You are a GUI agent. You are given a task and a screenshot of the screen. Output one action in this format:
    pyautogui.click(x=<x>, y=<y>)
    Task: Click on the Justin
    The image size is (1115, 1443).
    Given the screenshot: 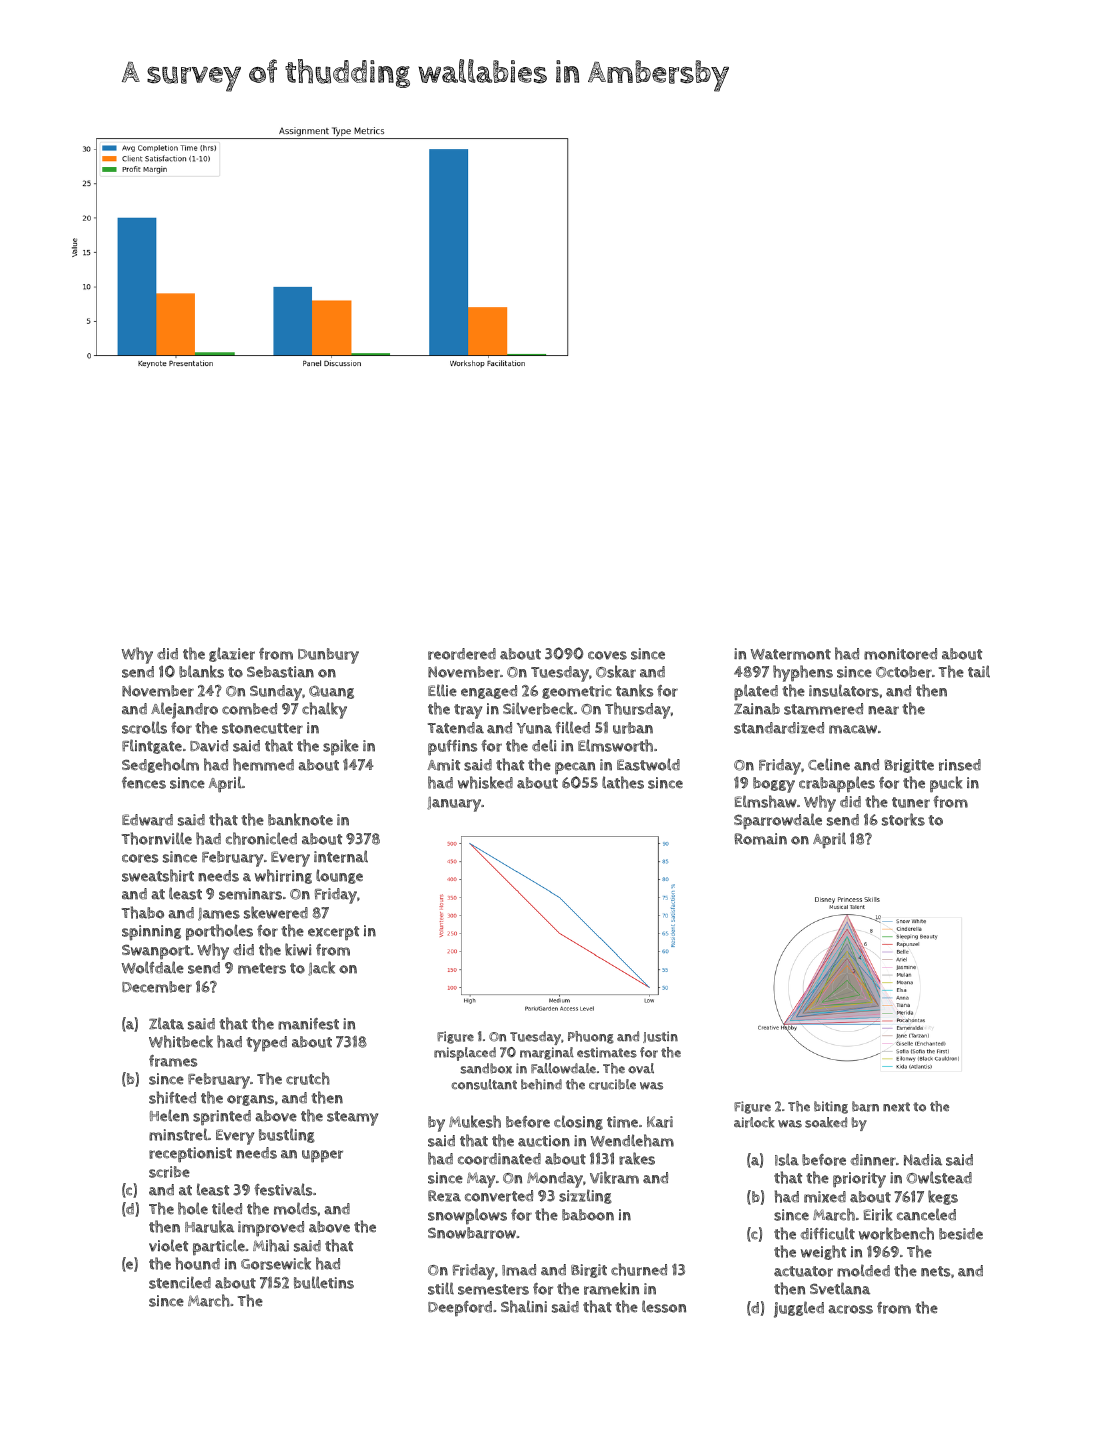 What is the action you would take?
    pyautogui.click(x=660, y=1037)
